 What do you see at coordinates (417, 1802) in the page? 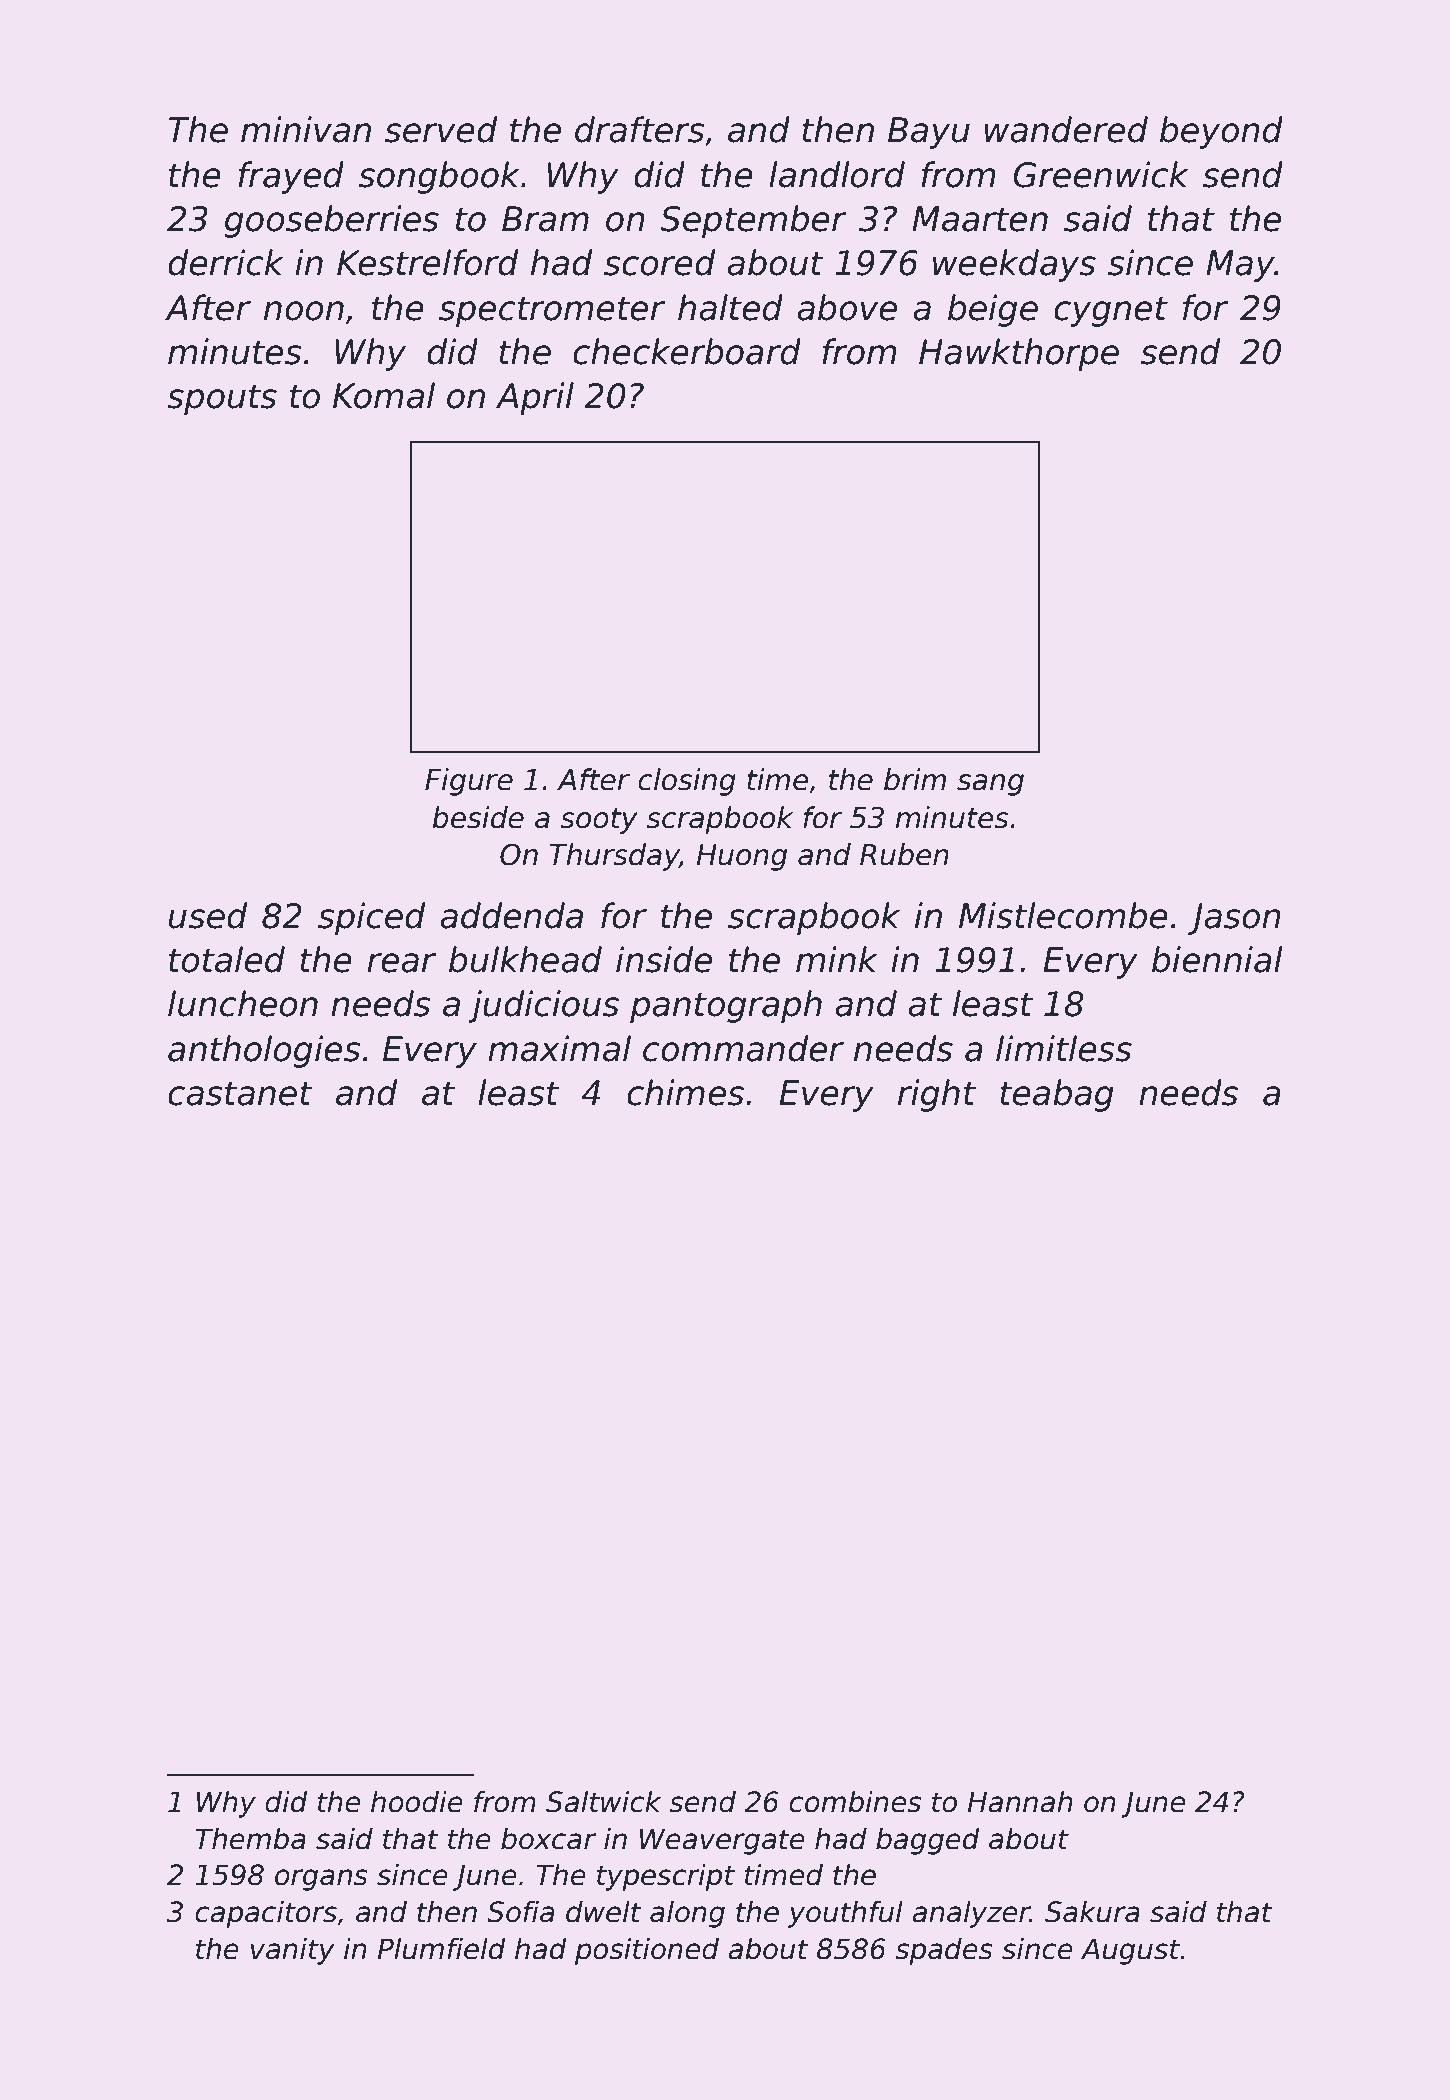
I see `hoodie` at bounding box center [417, 1802].
